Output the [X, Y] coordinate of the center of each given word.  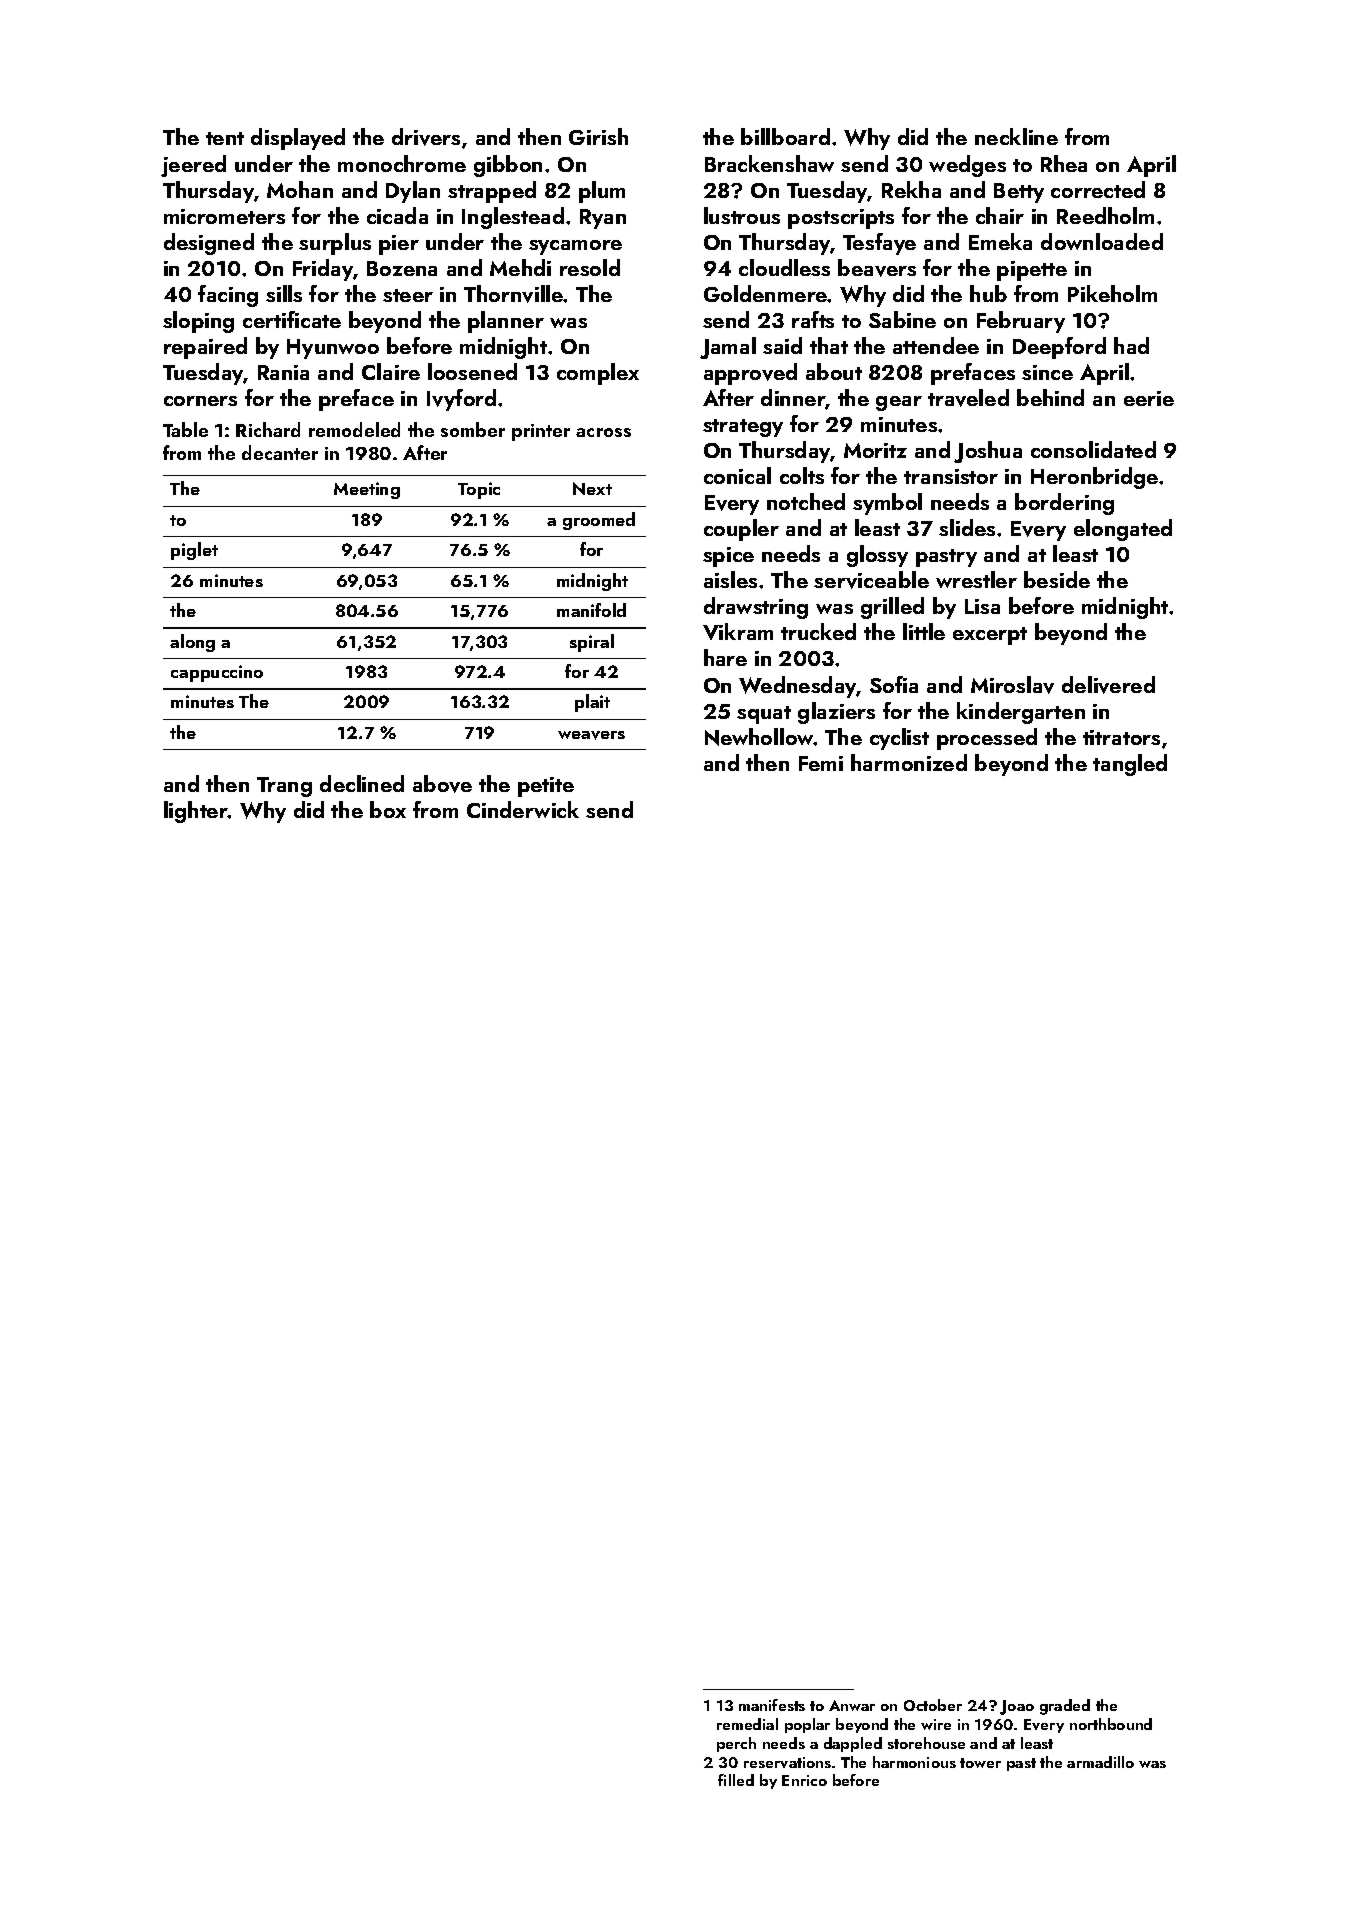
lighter [196, 812]
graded [1065, 1707]
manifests [772, 1705]
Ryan [603, 219]
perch [736, 1744]
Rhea [1064, 163]
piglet [194, 551]
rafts [813, 319]
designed [209, 244]
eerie [1149, 398]
